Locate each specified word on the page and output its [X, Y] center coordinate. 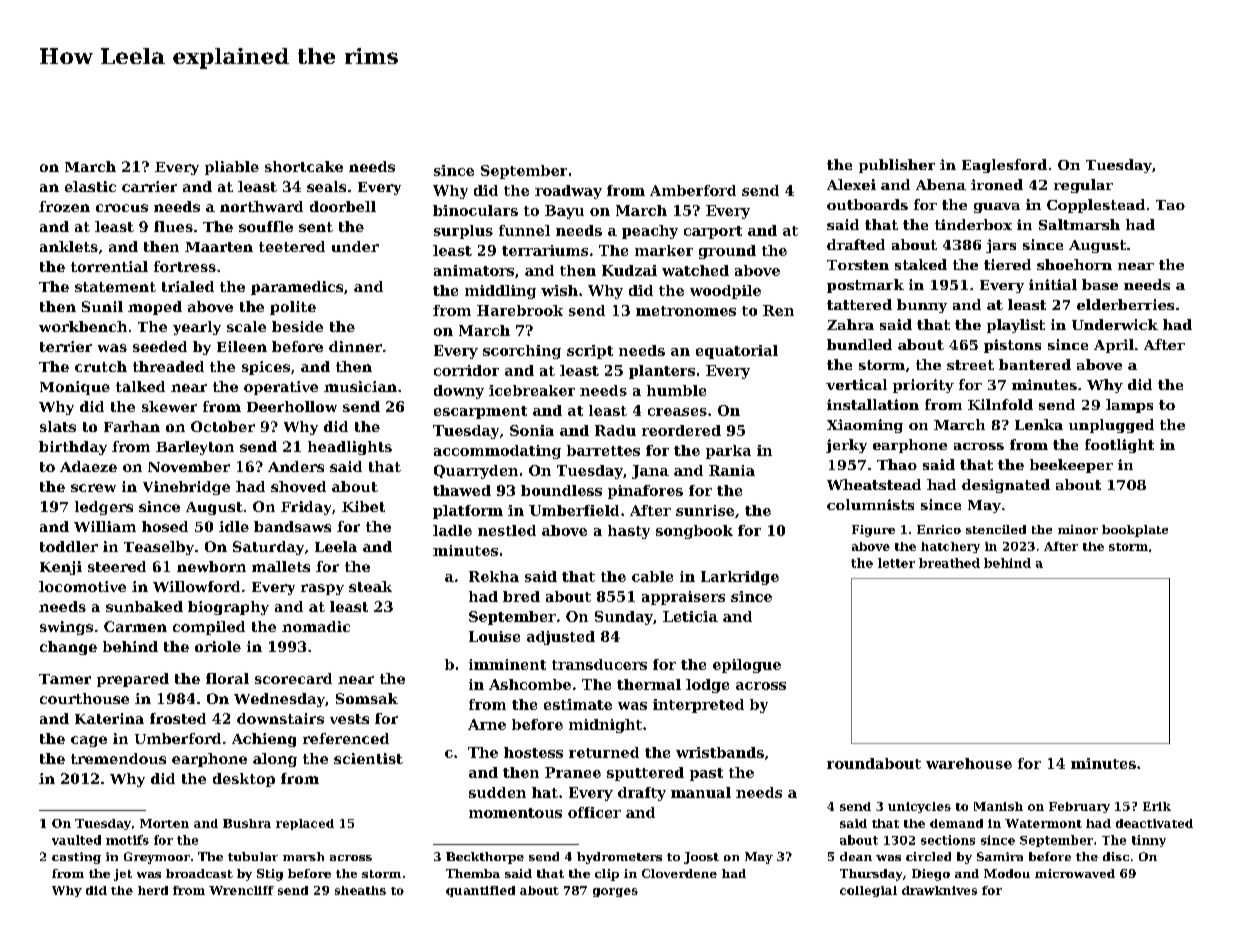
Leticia [690, 616]
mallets [281, 566]
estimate [578, 704]
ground [727, 252]
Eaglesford [1004, 166]
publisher [897, 166]
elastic [90, 186]
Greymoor [157, 858]
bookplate [1135, 531]
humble [676, 390]
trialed [188, 286]
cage [89, 741]
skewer [169, 406]
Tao [1170, 205]
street [970, 365]
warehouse [969, 763]
